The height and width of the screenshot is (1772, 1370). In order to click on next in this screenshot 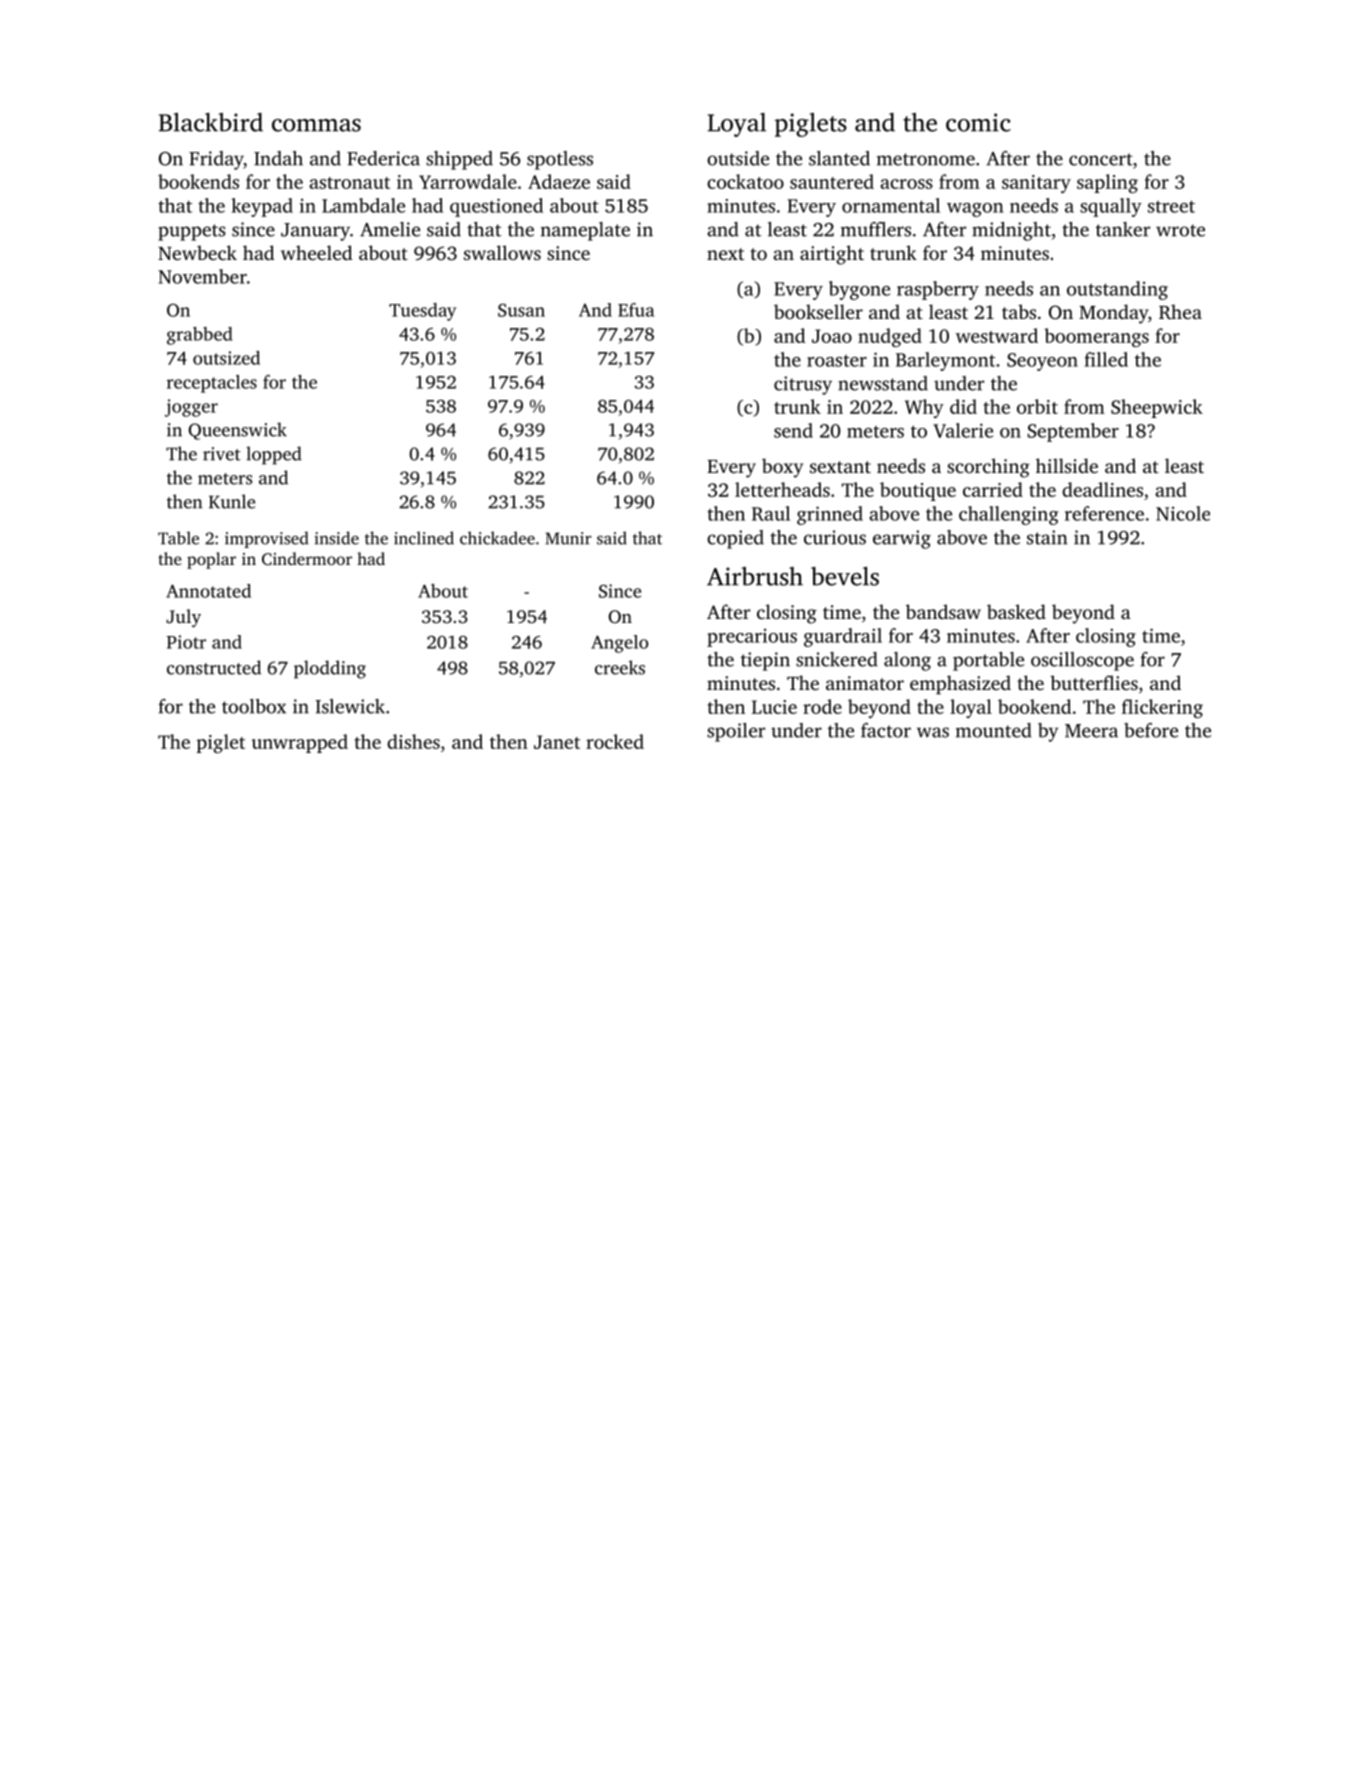, I will do `click(725, 254)`.
